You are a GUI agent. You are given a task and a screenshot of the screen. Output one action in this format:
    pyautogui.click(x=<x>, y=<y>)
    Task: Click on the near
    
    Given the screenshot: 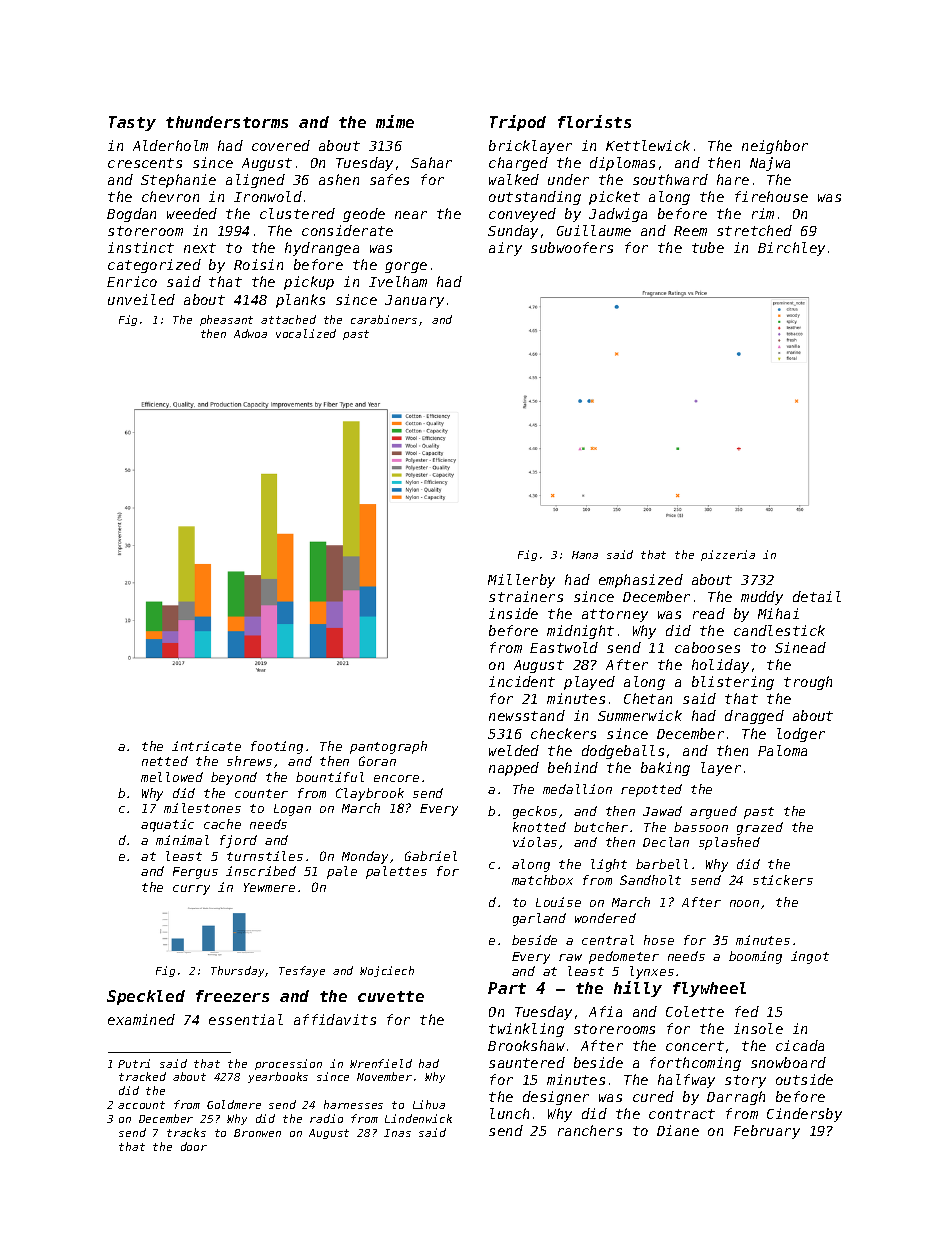 What is the action you would take?
    pyautogui.click(x=411, y=215)
